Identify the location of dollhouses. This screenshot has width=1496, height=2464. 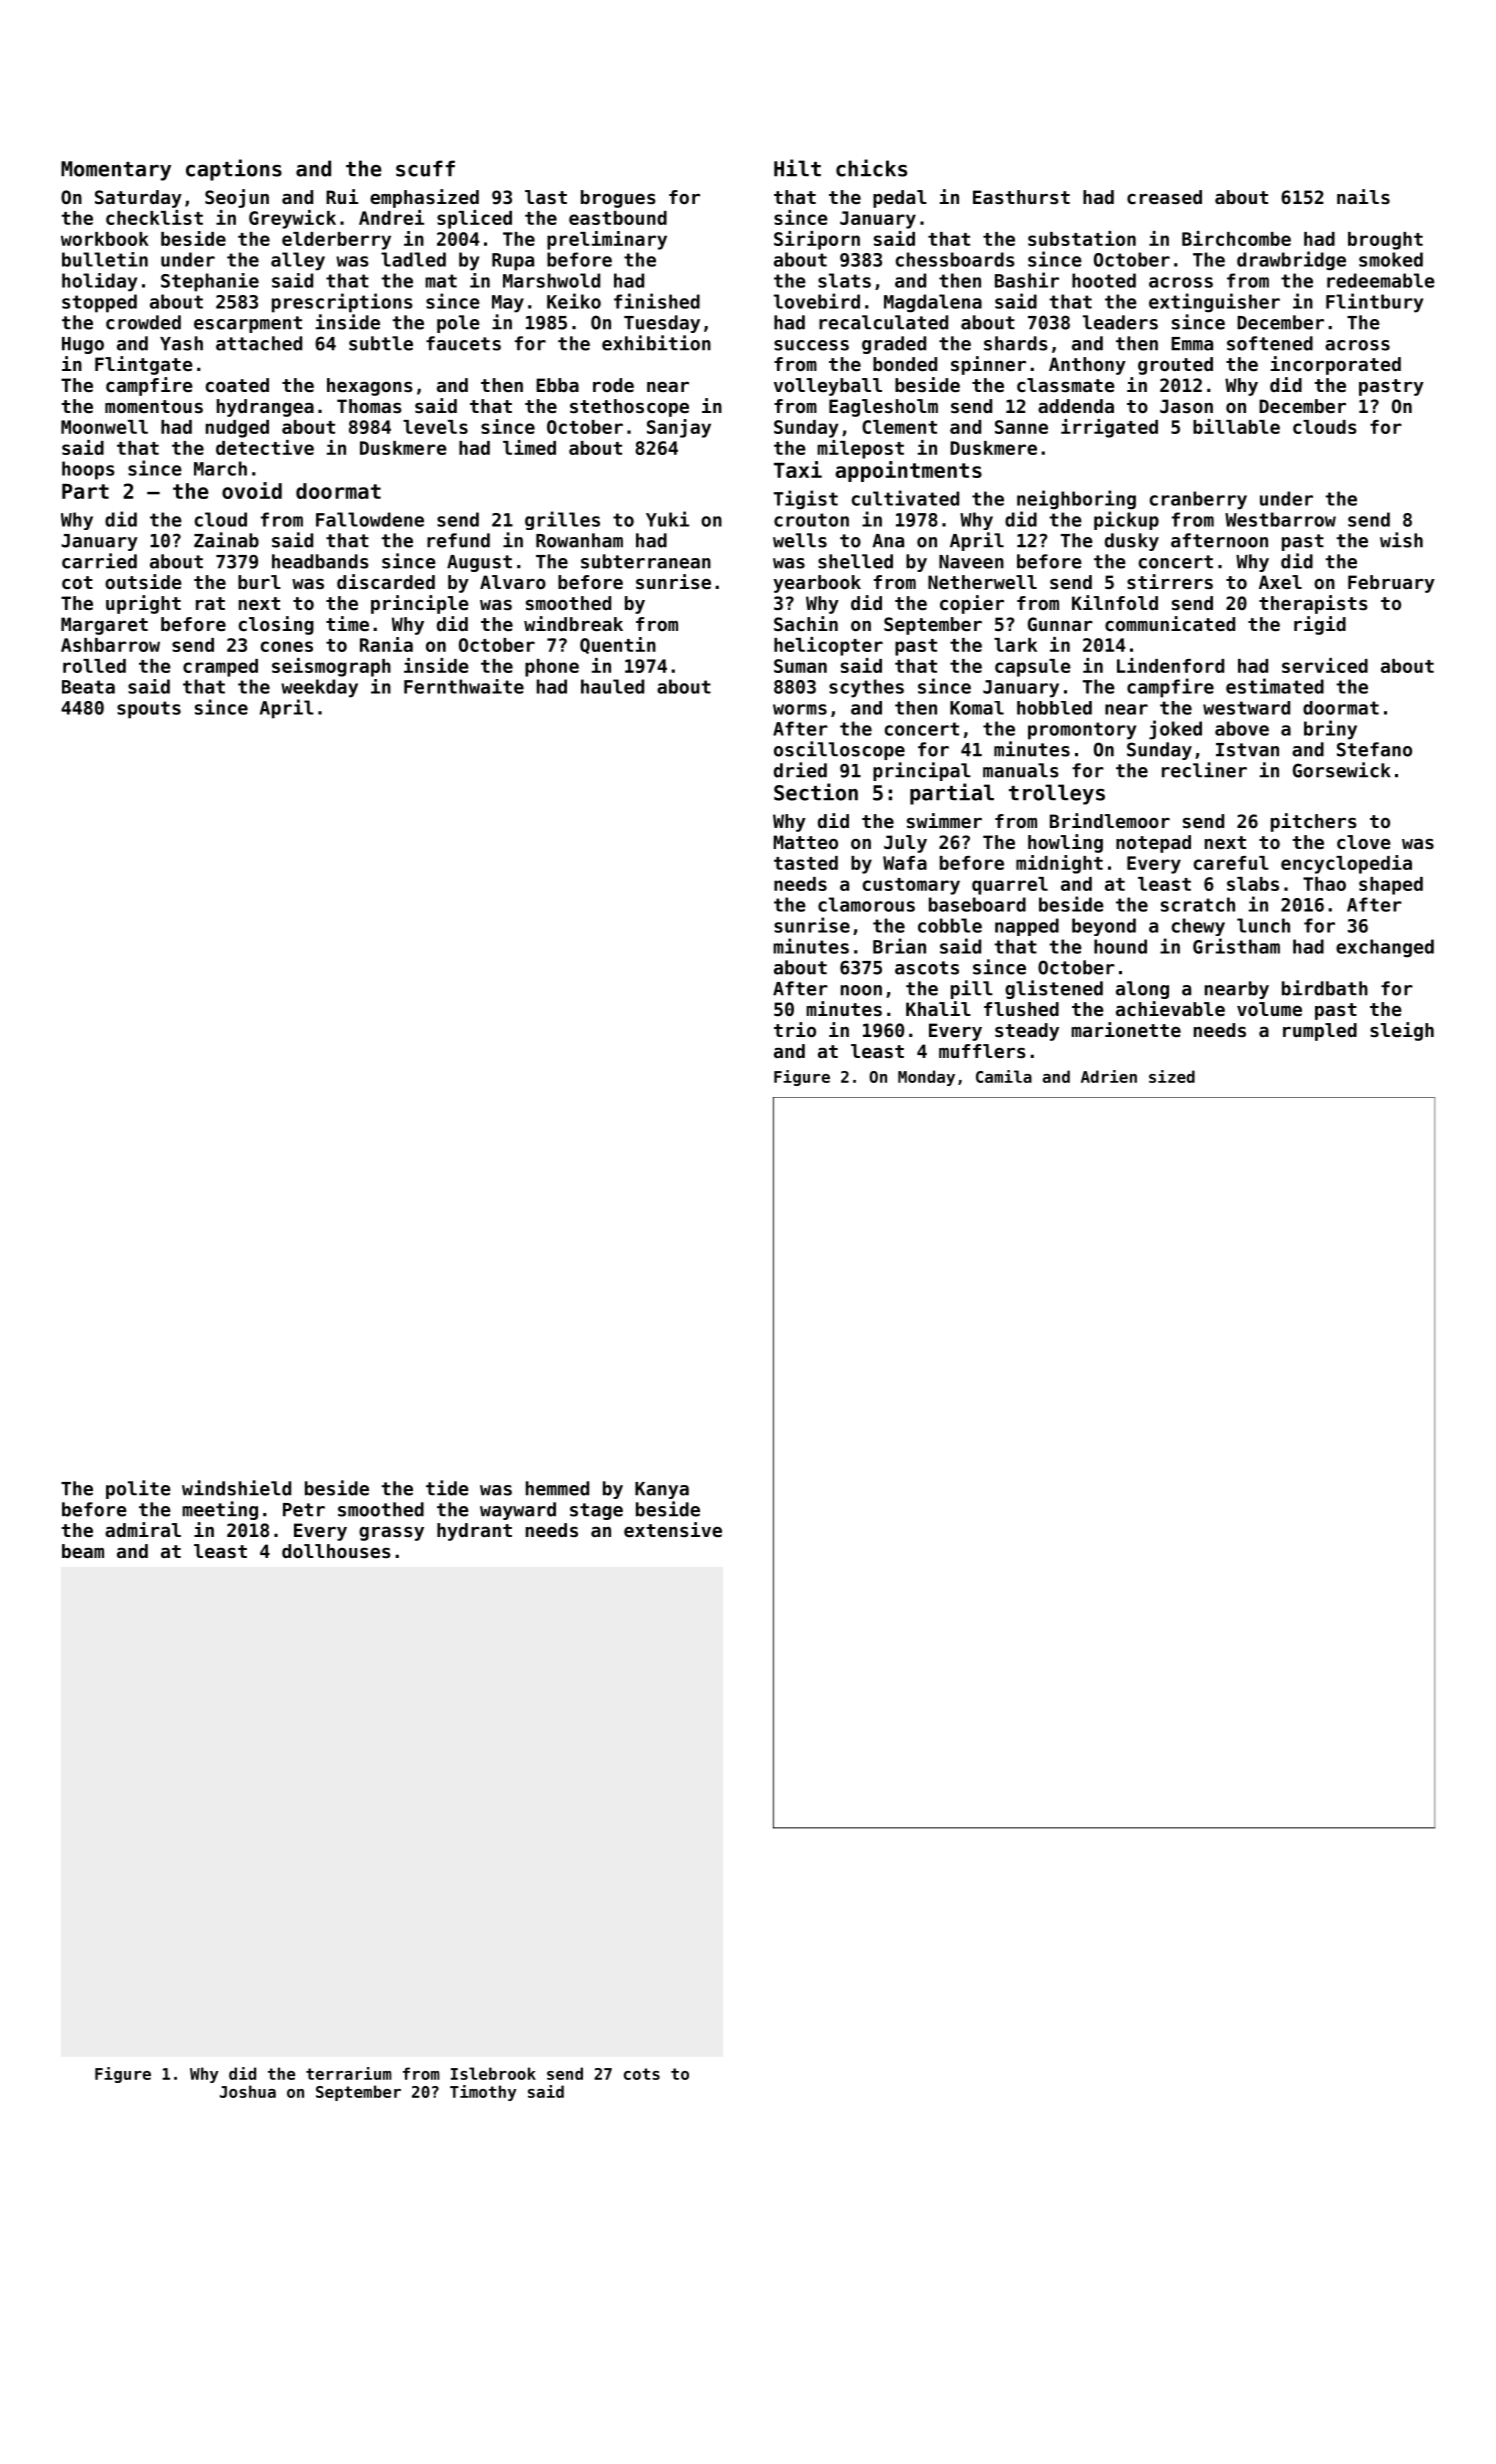
(336, 1551).
